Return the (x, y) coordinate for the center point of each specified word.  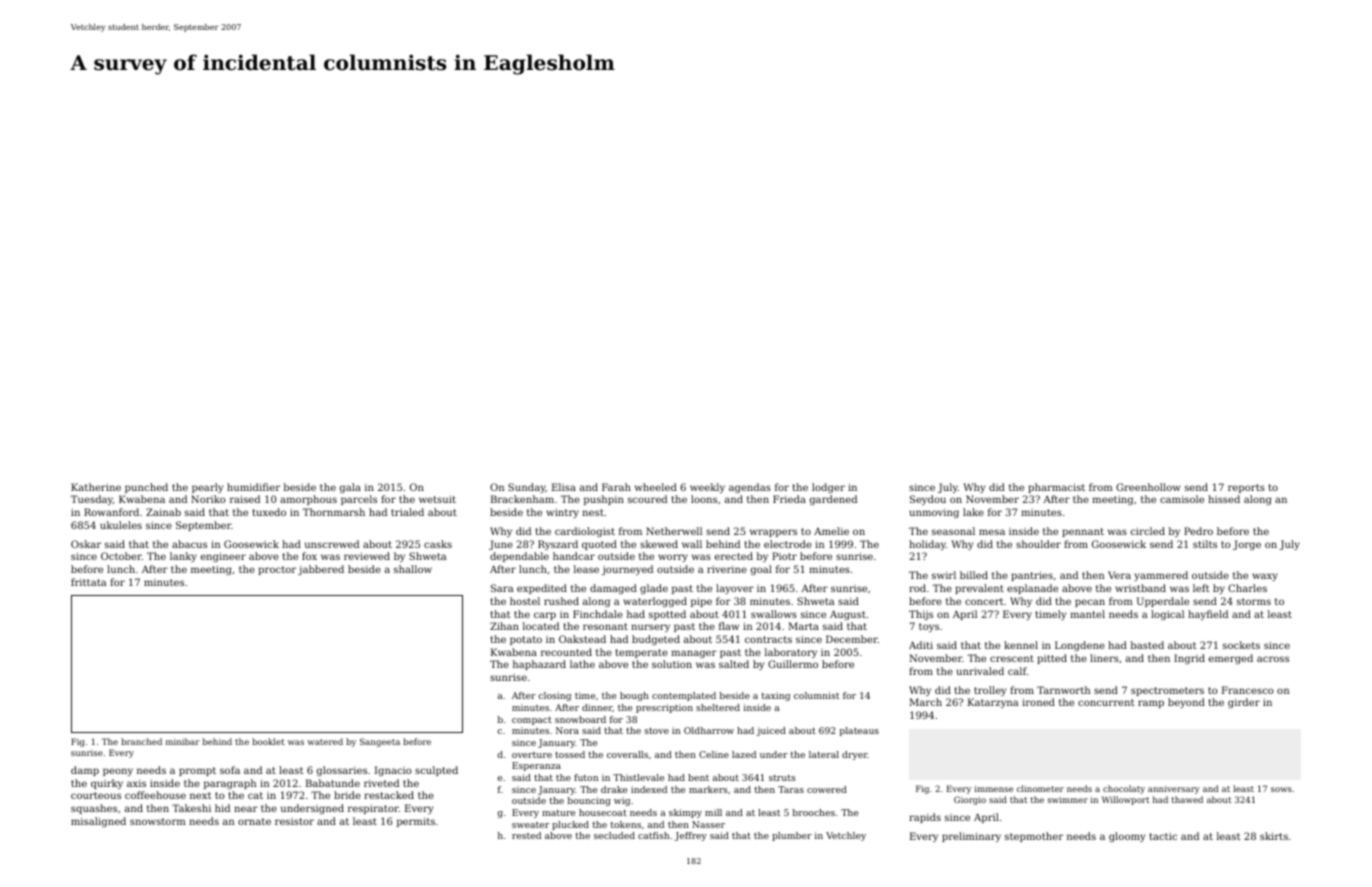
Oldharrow (709, 730)
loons (704, 499)
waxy (1265, 577)
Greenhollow (1148, 487)
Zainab (163, 512)
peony (118, 772)
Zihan (504, 626)
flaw (729, 626)
